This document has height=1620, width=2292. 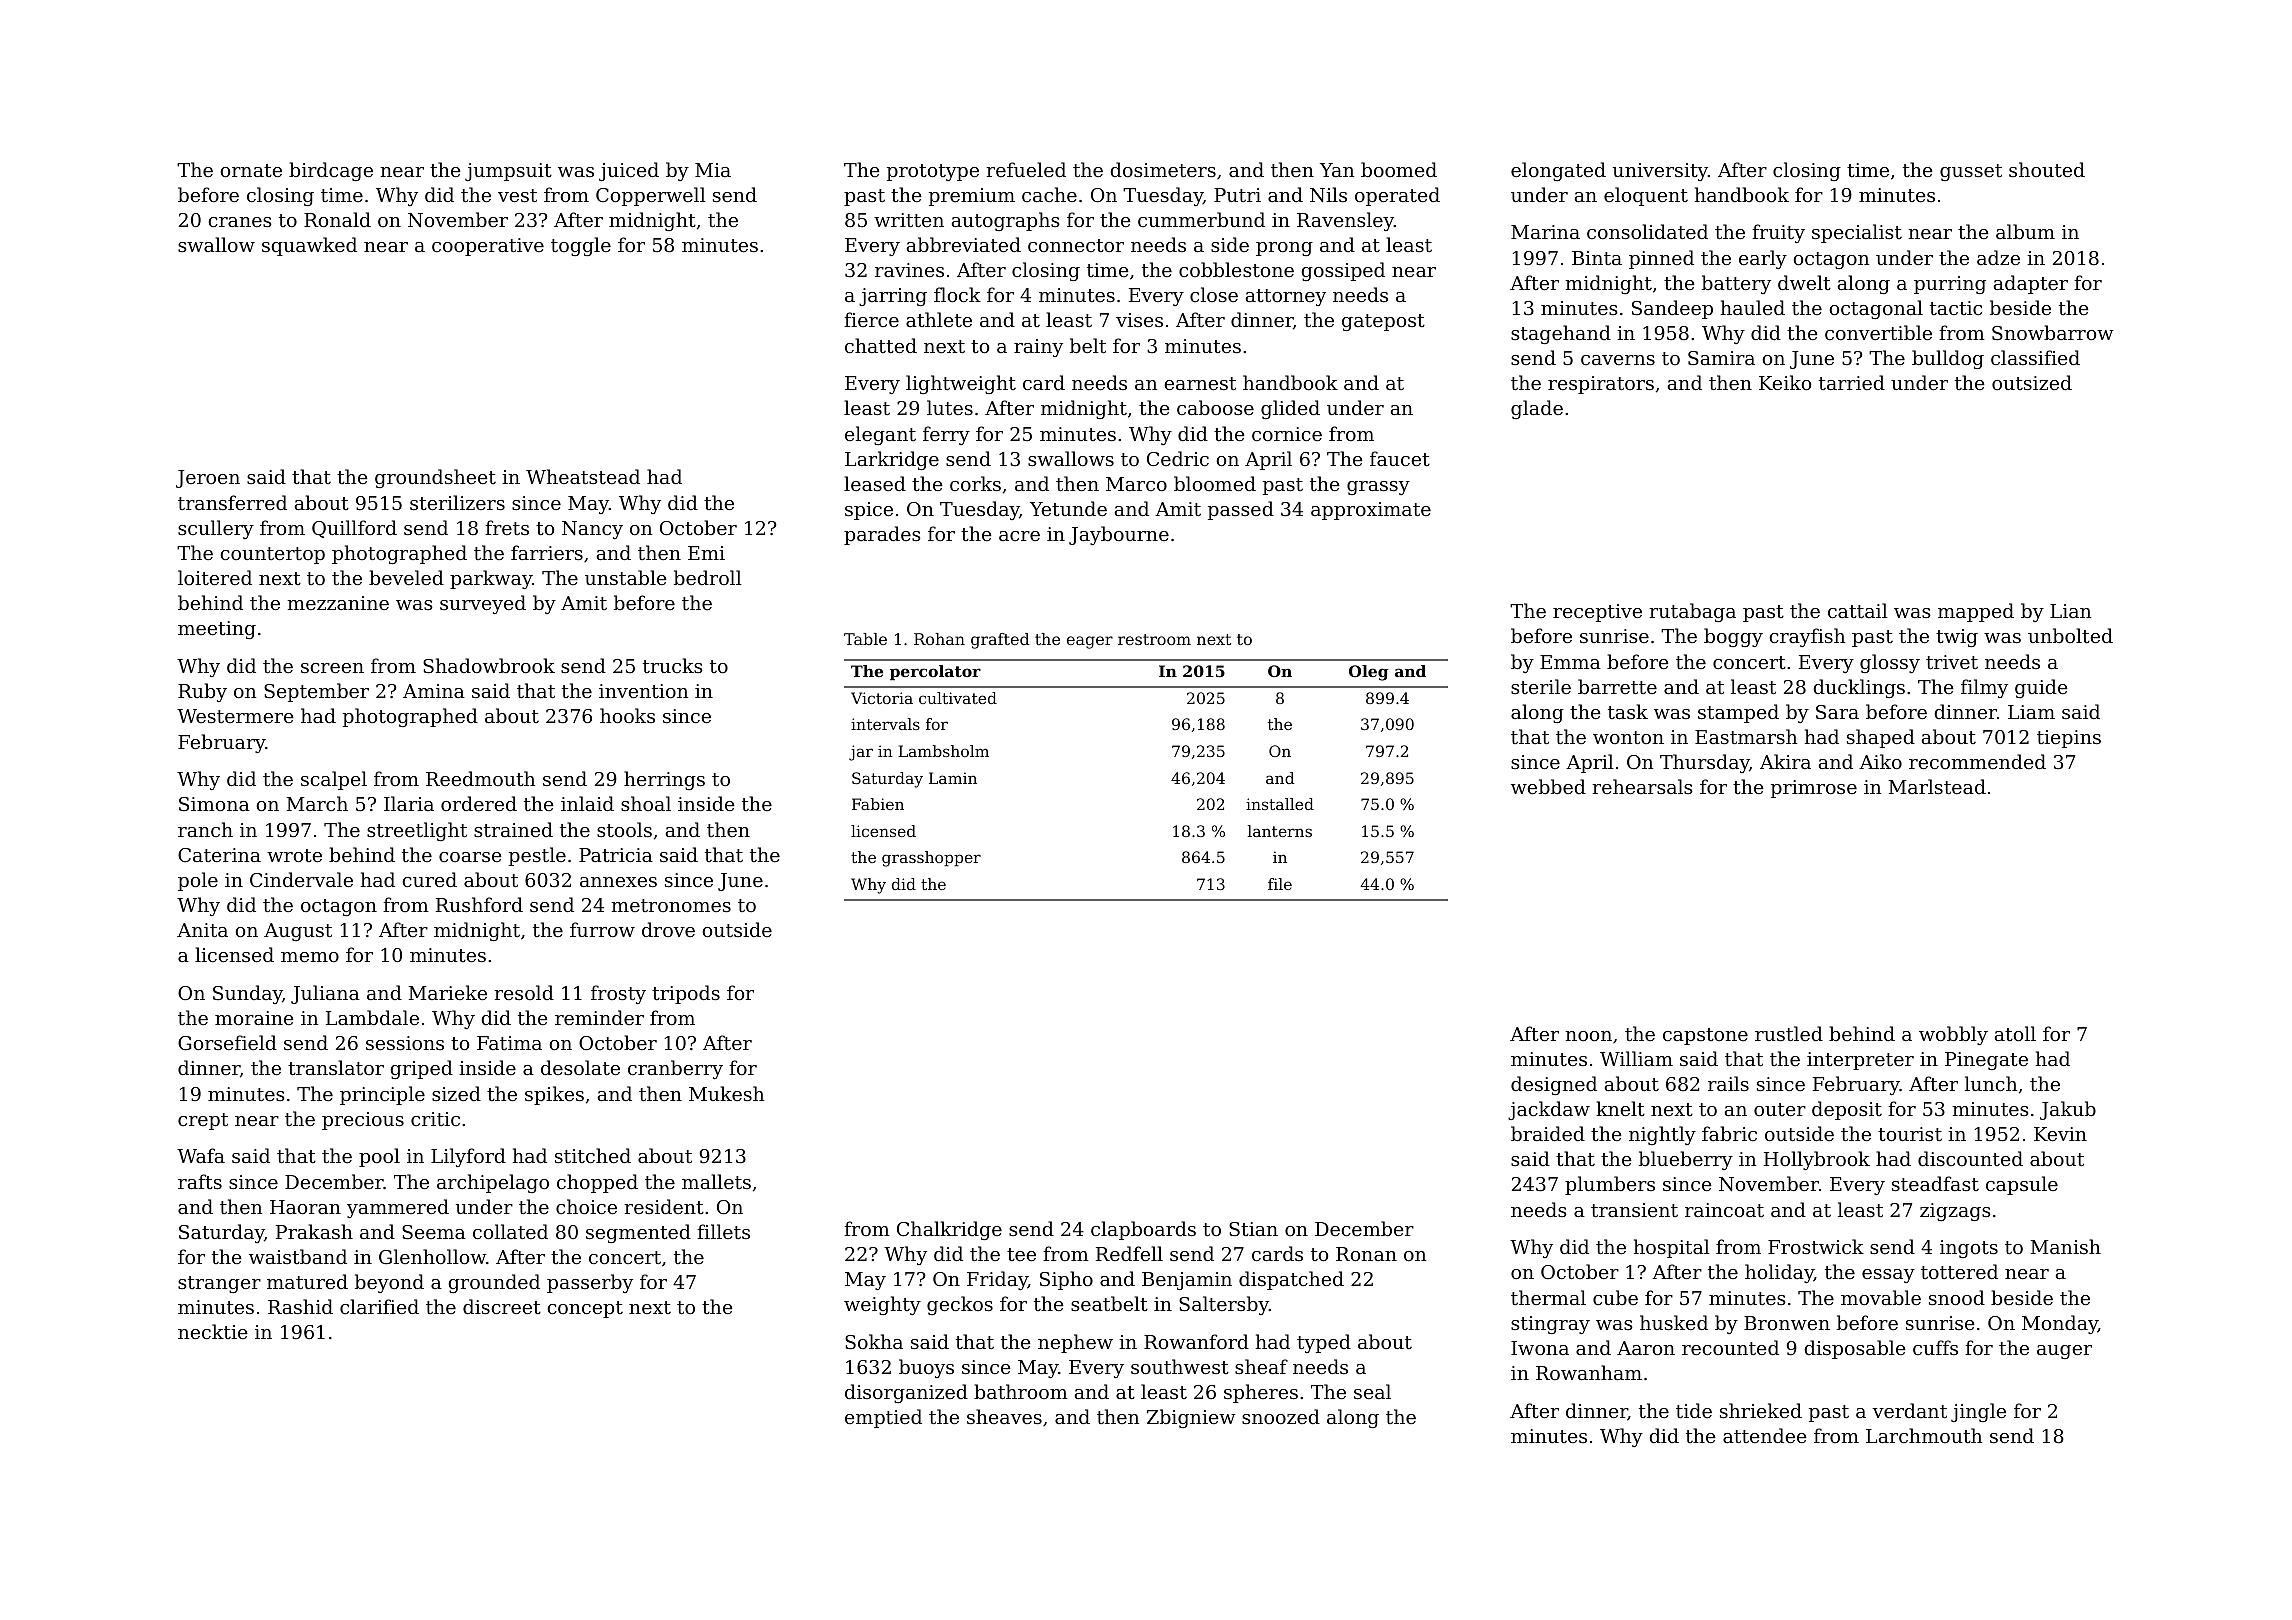 I want to click on birdcage, so click(x=331, y=171).
